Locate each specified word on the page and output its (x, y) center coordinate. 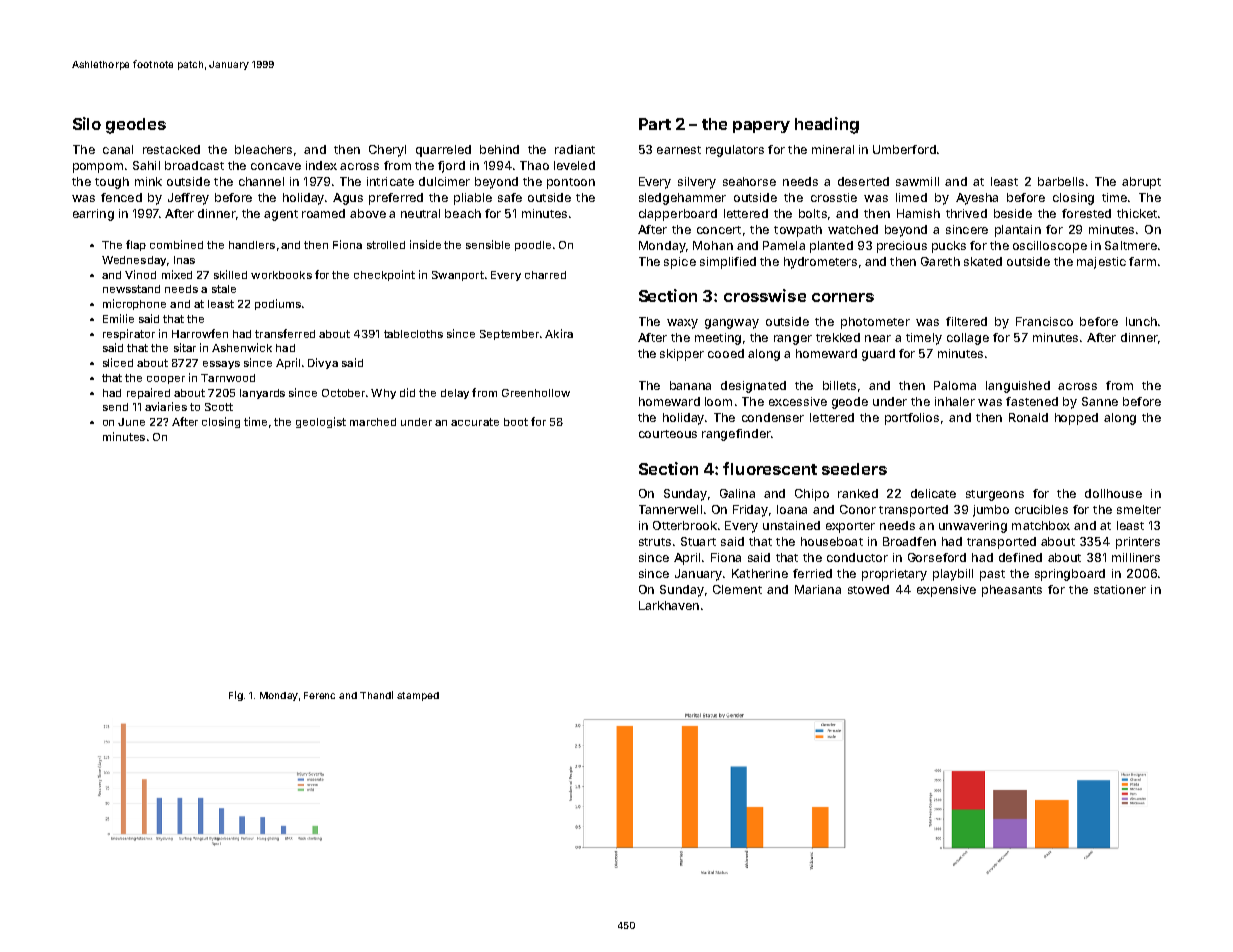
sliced (118, 362)
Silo (87, 123)
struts (655, 542)
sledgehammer (682, 199)
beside (1013, 213)
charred (545, 275)
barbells (1061, 181)
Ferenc (319, 695)
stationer (1120, 589)
